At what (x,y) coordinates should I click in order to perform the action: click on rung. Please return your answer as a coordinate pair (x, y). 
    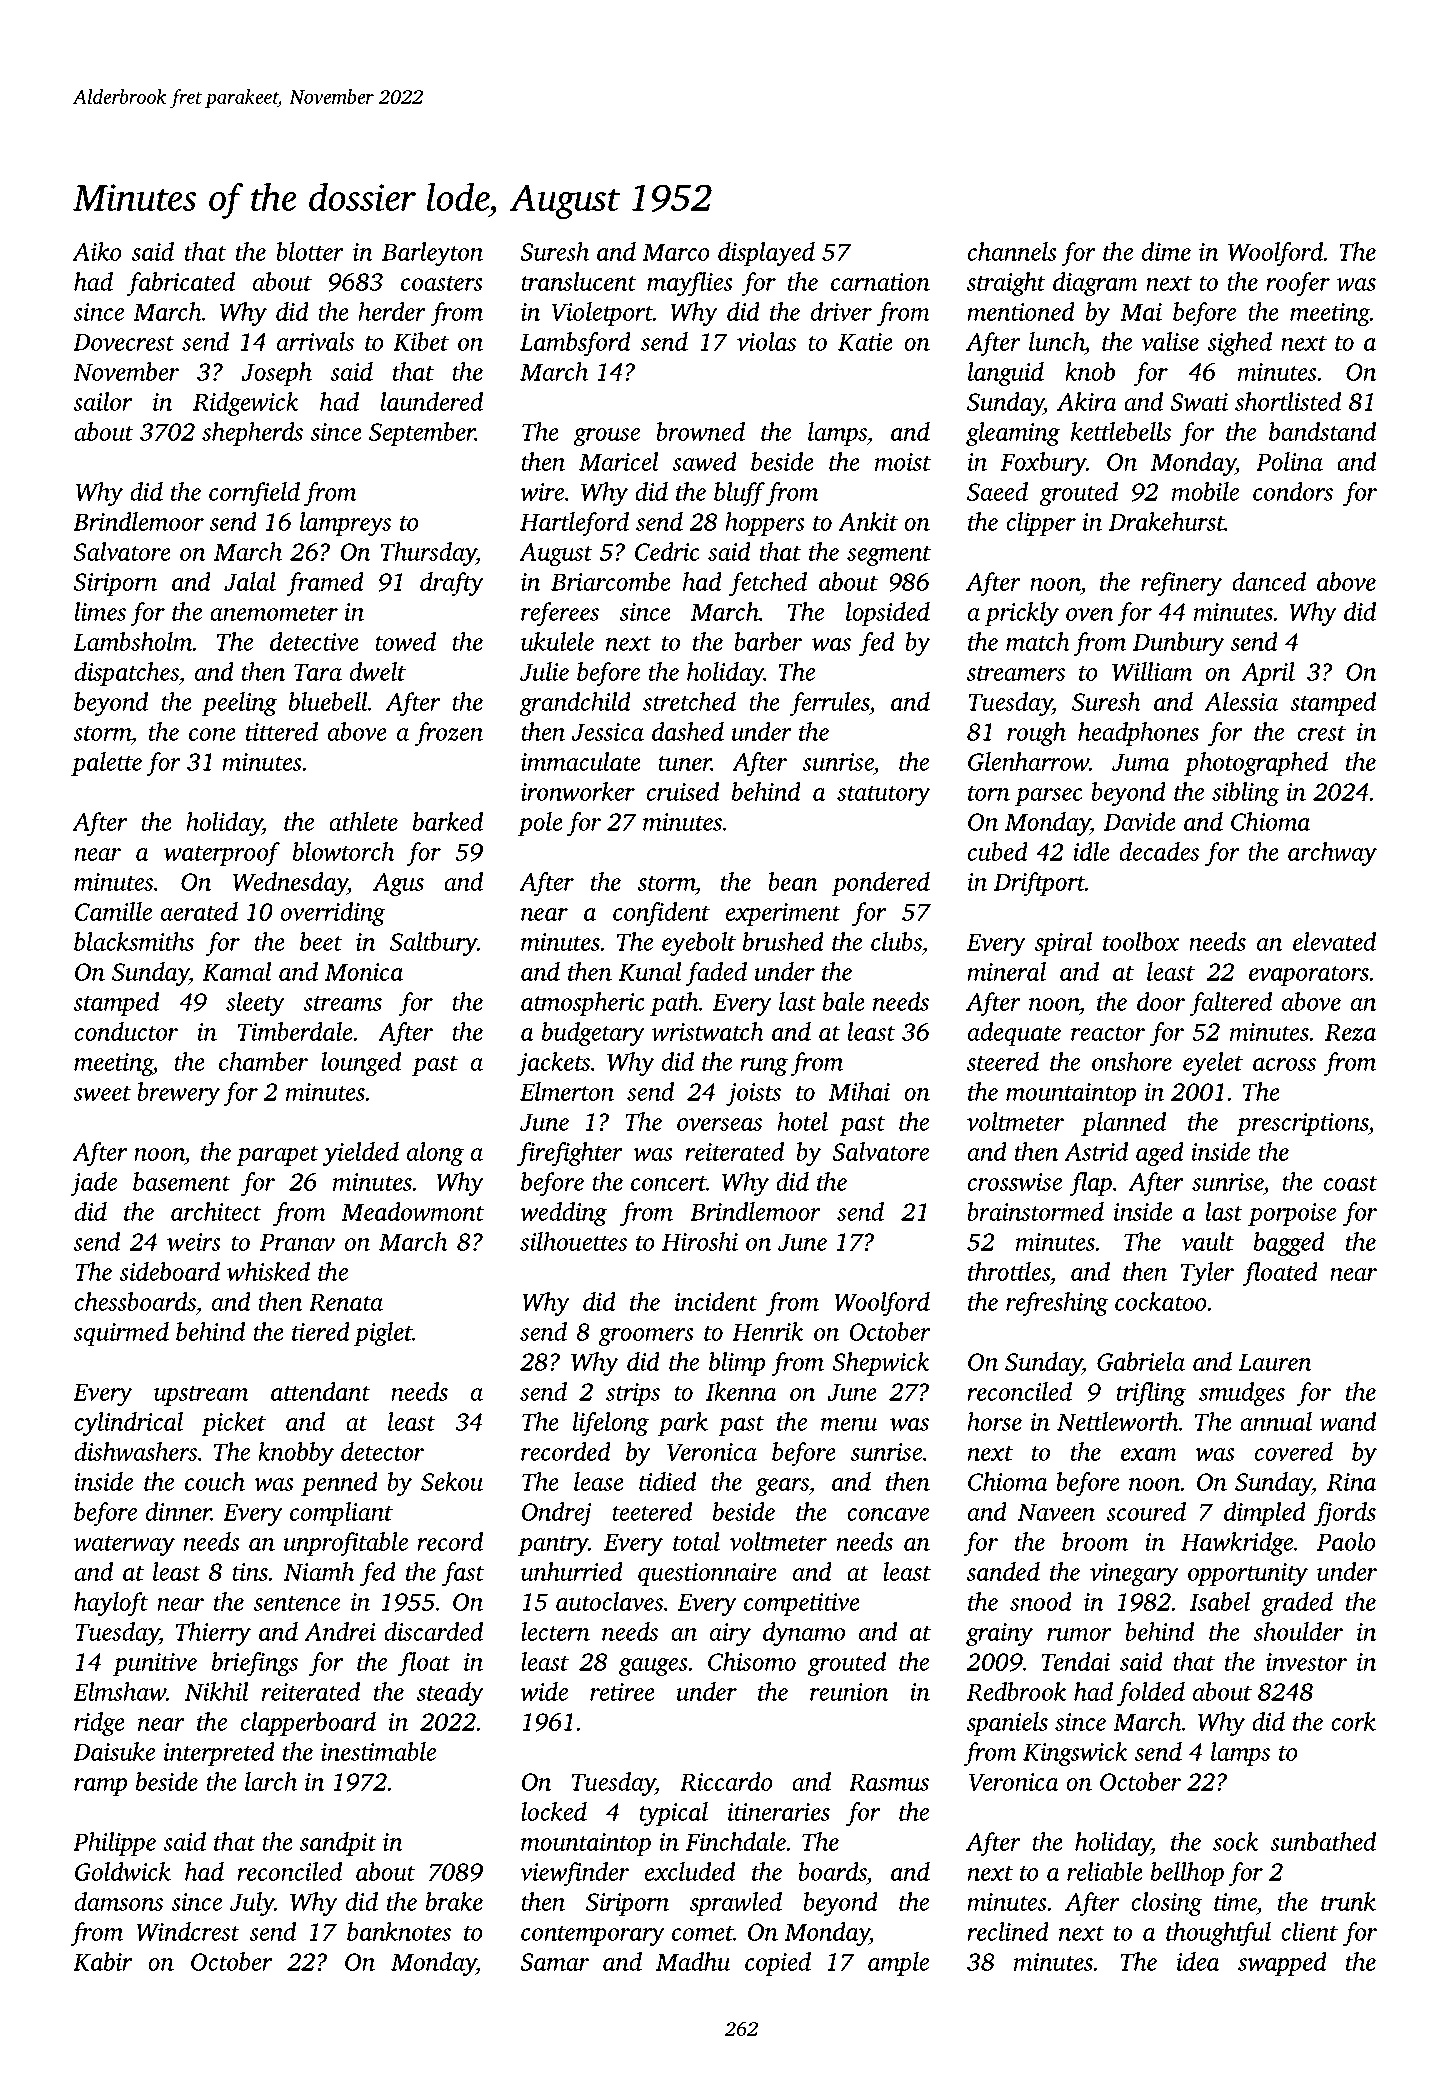
    Looking at the image, I should click on (764, 1067).
